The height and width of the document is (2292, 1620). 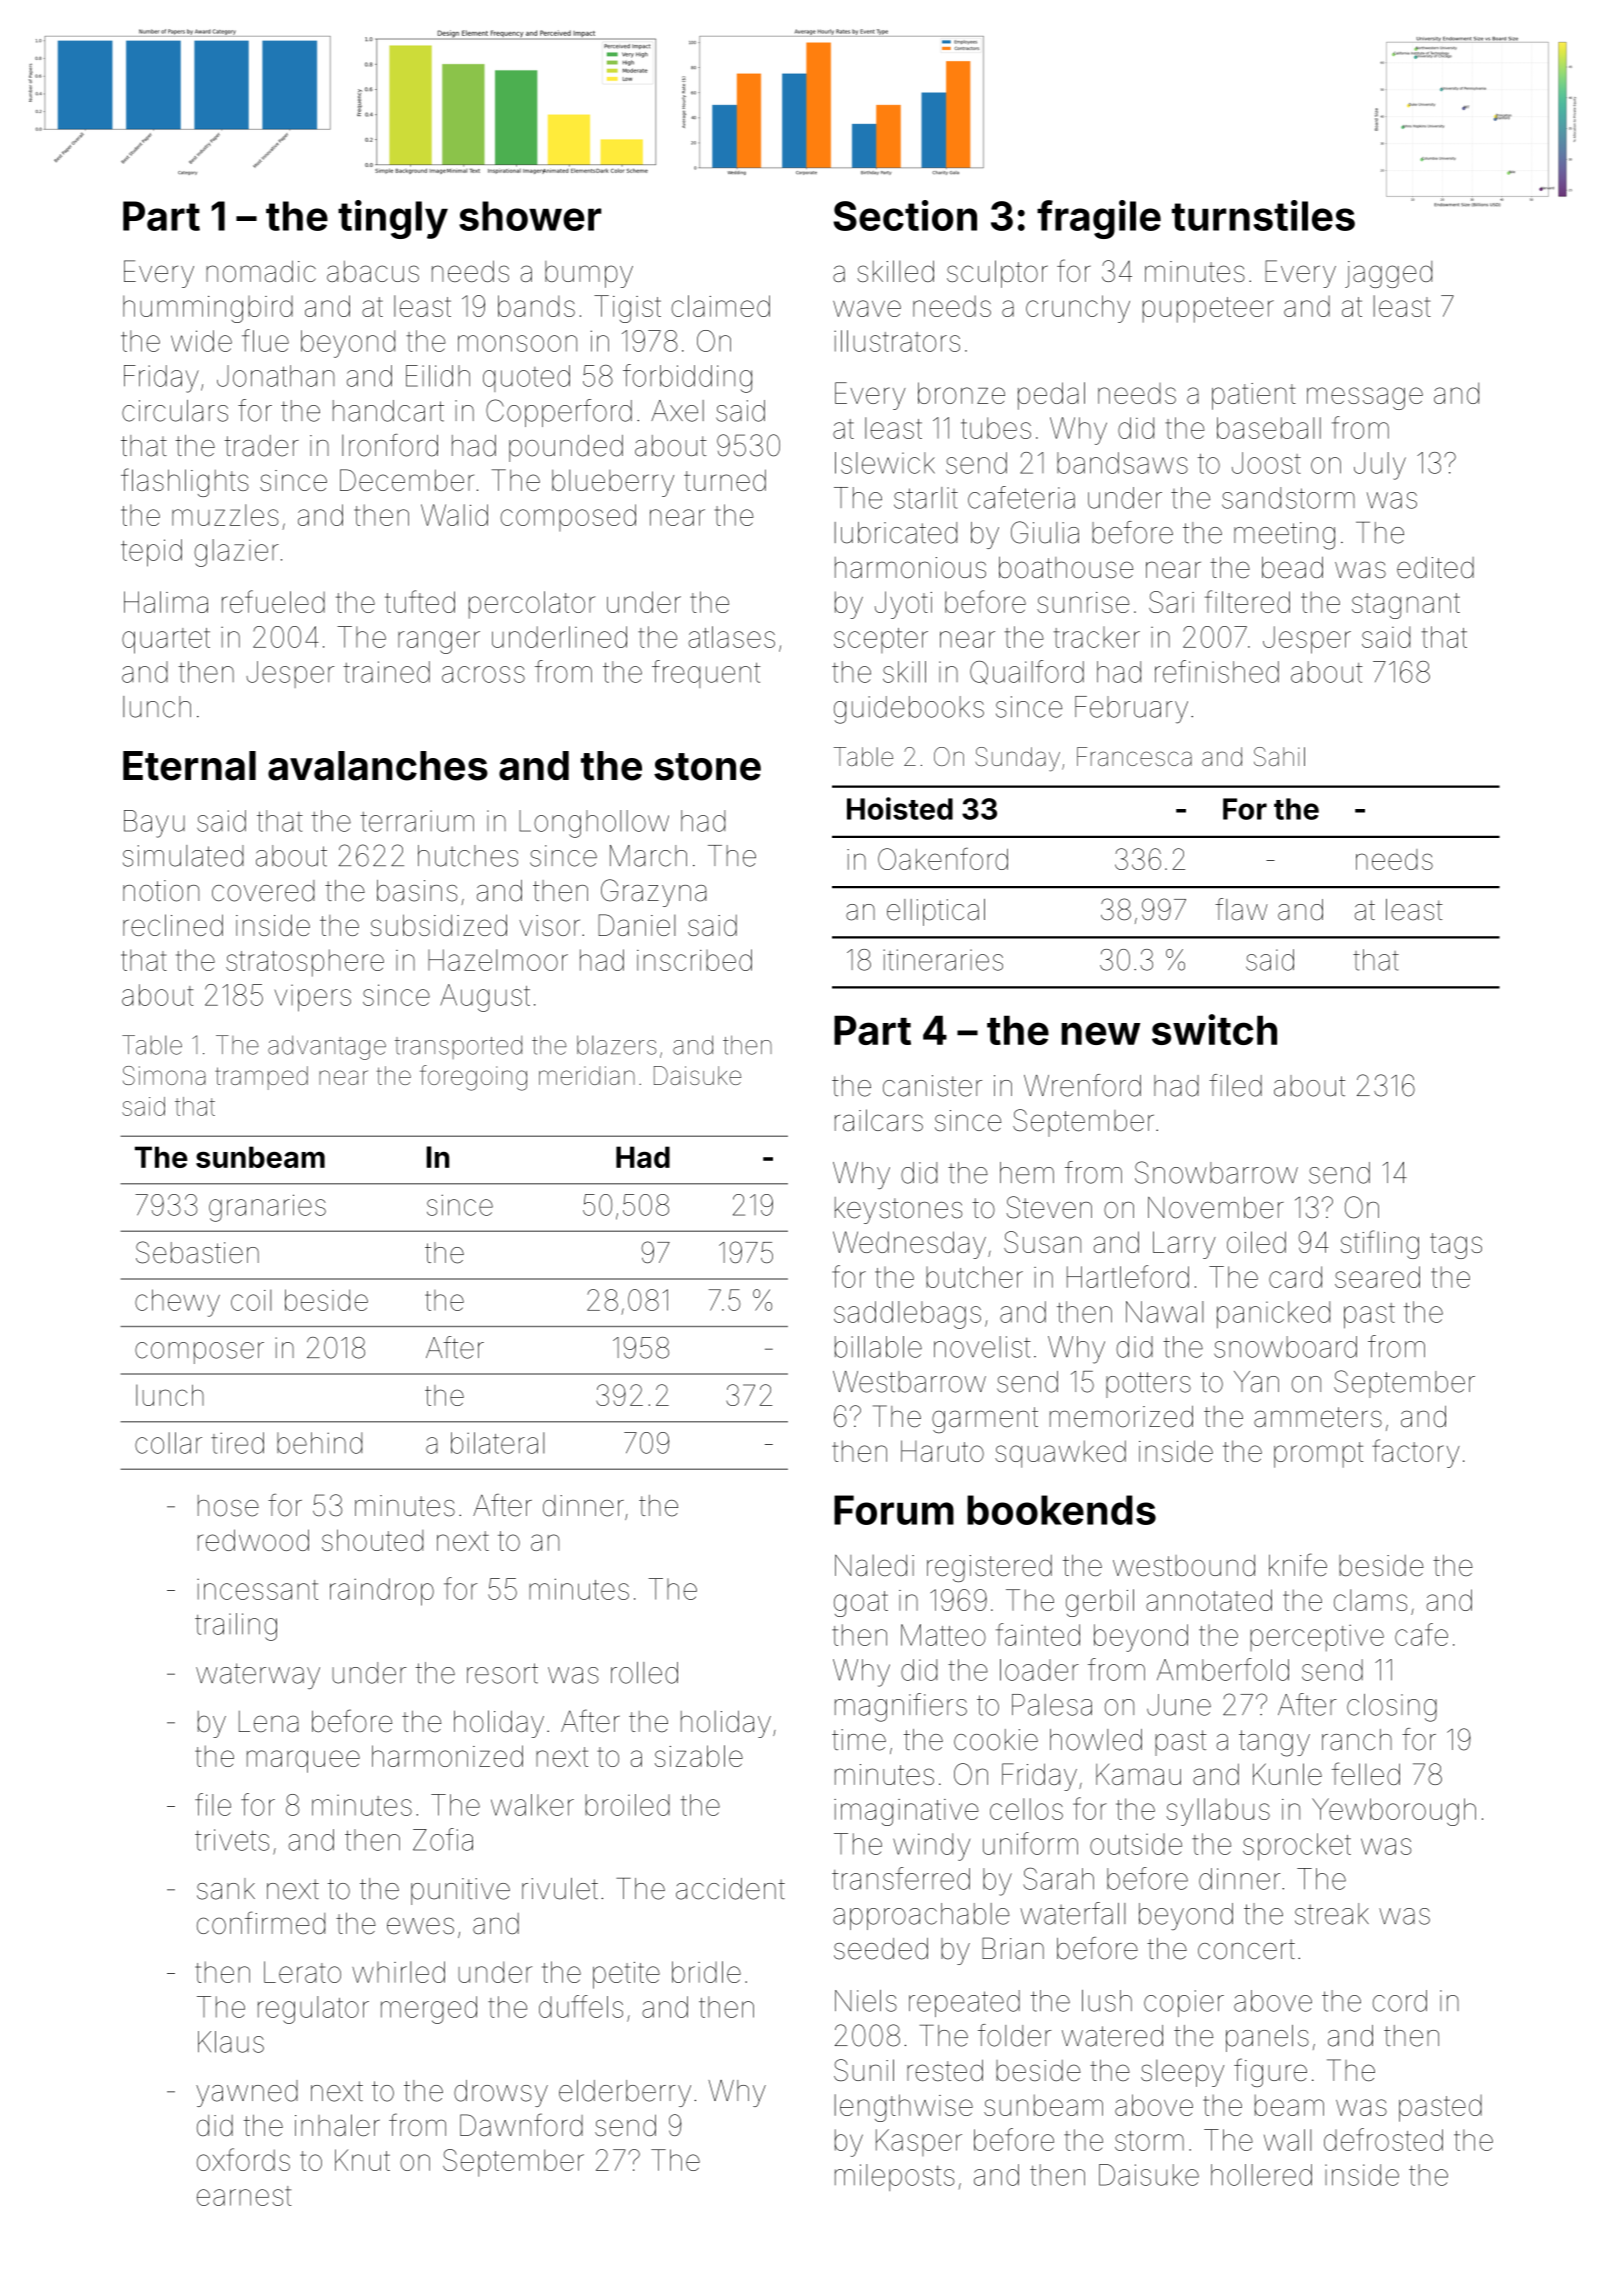 What do you see at coordinates (386, 672) in the document?
I see `trained` at bounding box center [386, 672].
